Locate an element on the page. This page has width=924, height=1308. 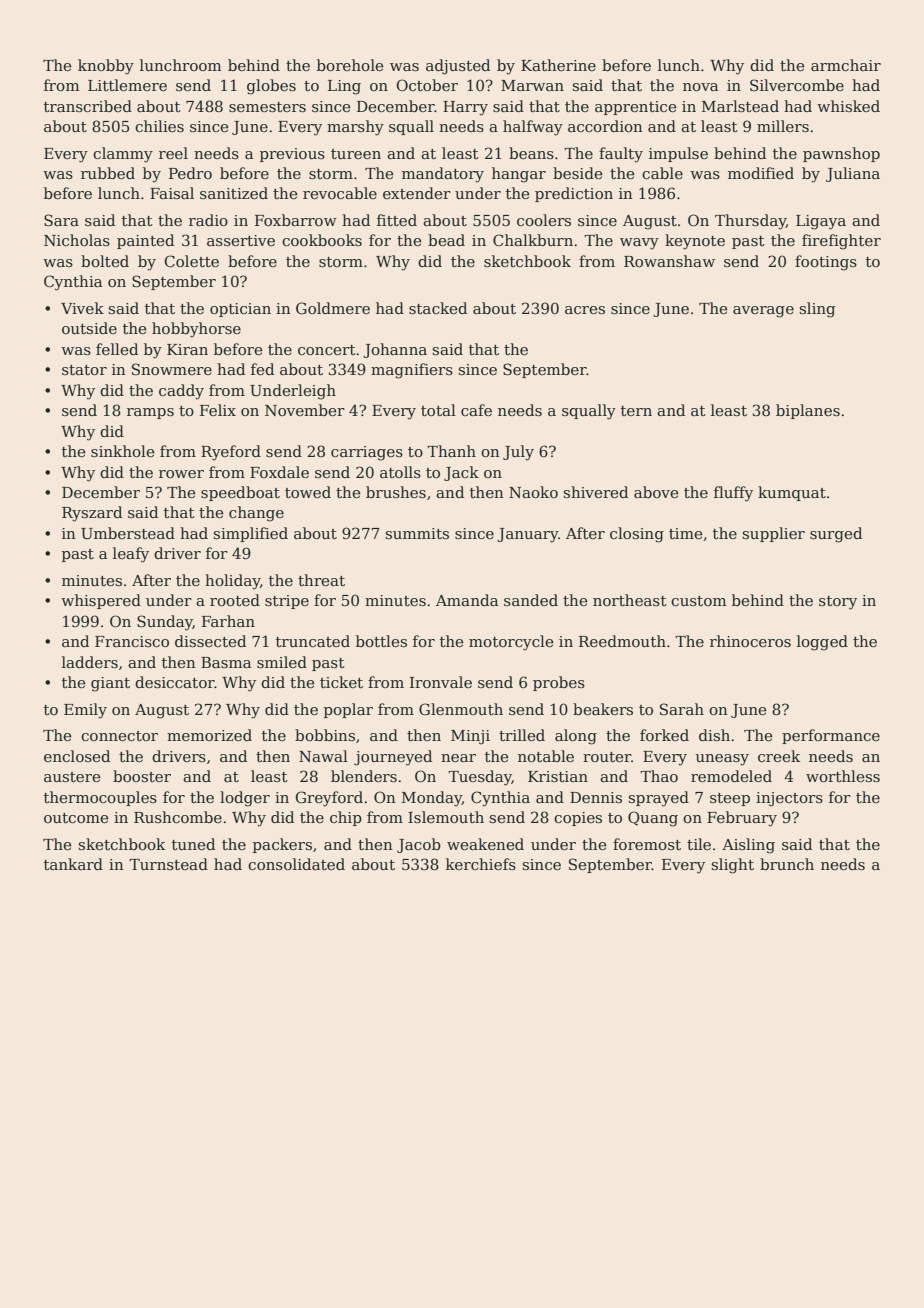
surged is located at coordinates (836, 535).
